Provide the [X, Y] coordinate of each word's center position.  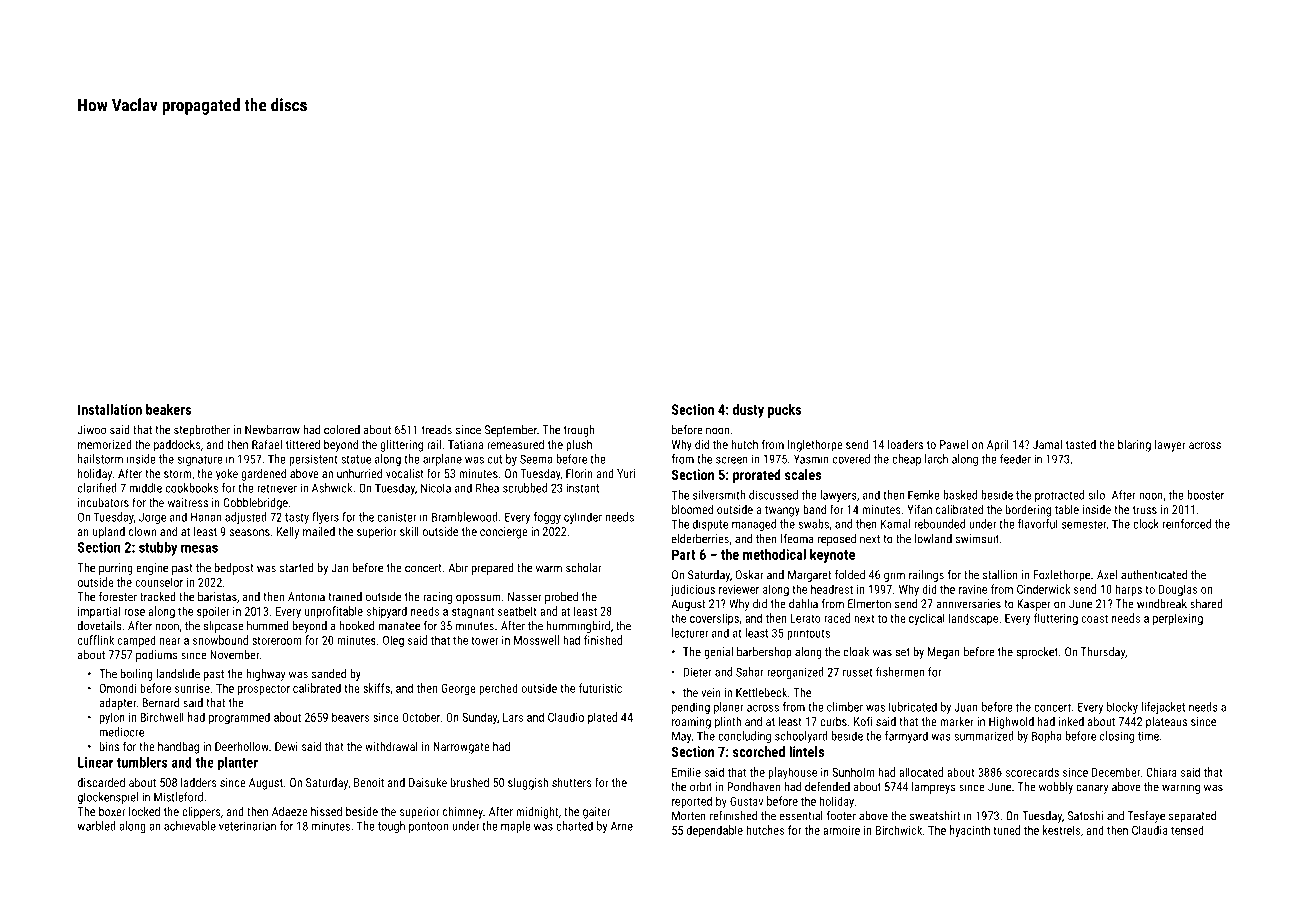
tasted [1081, 444]
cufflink [96, 640]
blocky [1122, 708]
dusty [748, 411]
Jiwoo [91, 430]
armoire [841, 830]
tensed [1187, 830]
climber [845, 707]
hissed [326, 811]
